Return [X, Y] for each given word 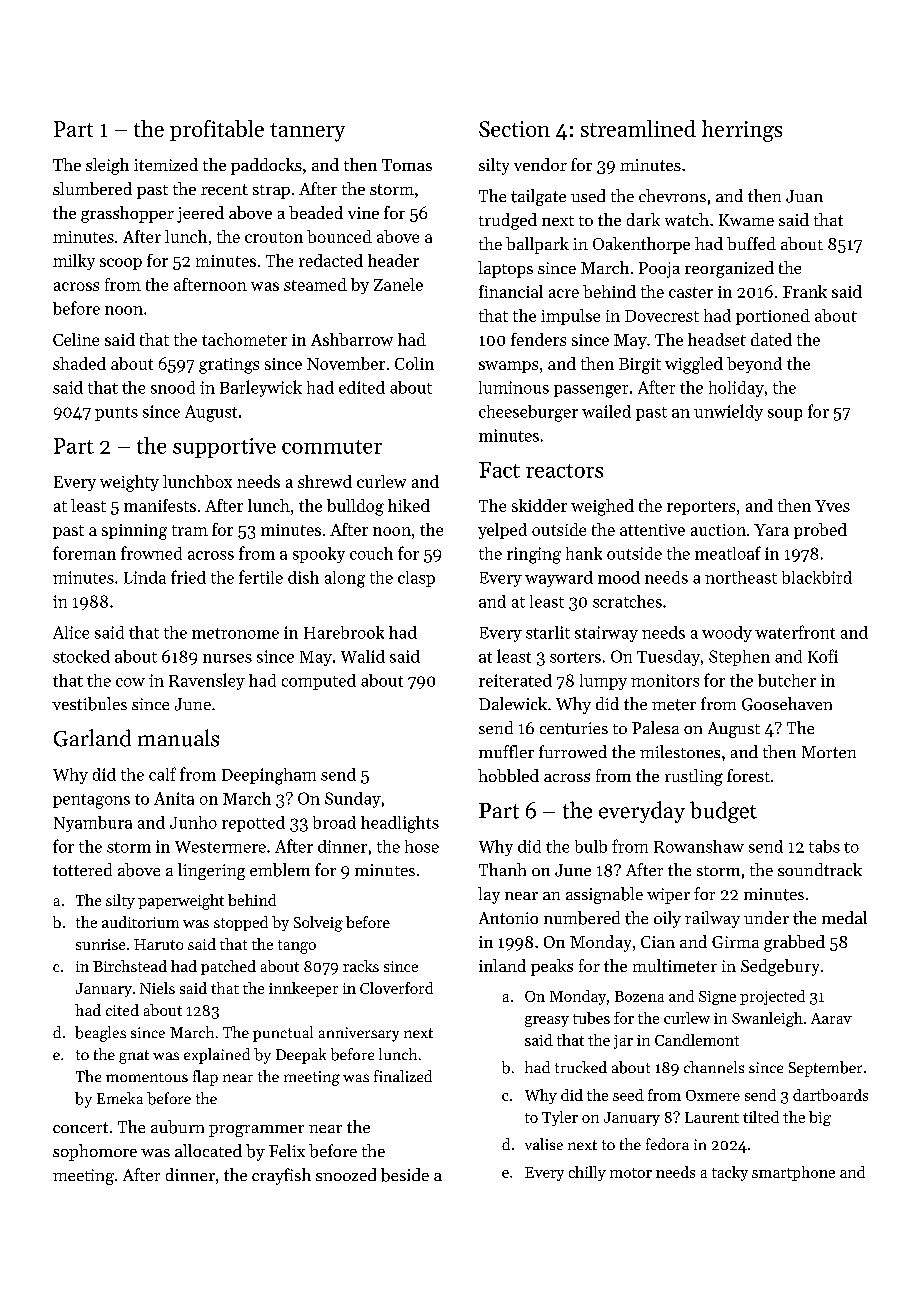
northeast [741, 577]
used [588, 195]
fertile [261, 577]
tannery [307, 132]
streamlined [638, 128]
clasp [416, 579]
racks [361, 966]
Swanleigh [767, 1019]
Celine [76, 339]
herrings [742, 131]
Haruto [158, 944]
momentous [147, 1077]
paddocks [266, 166]
